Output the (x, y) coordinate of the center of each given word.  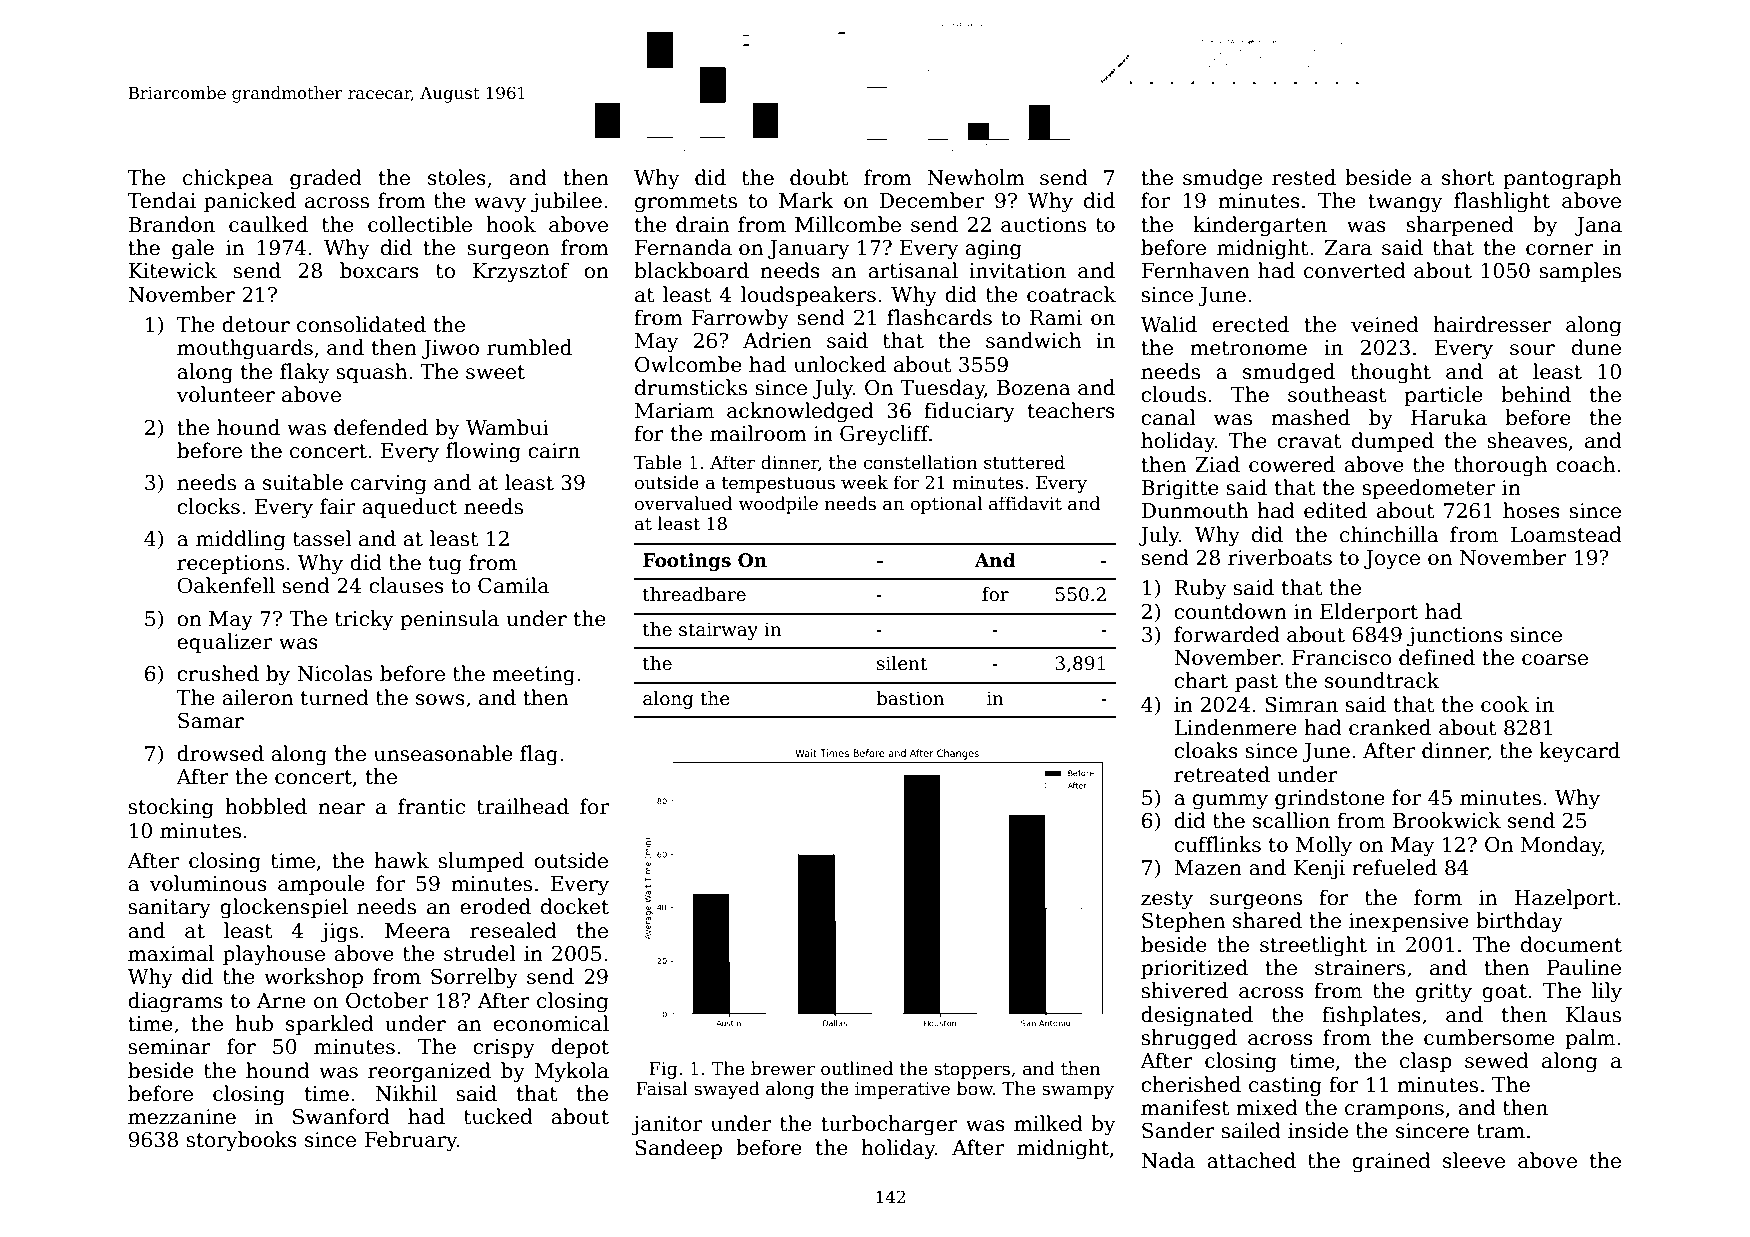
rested (1304, 177)
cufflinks (1217, 844)
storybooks (241, 1141)
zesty (1167, 900)
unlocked (840, 364)
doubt (819, 177)
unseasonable (443, 753)
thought (1391, 373)
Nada (1168, 1160)
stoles (457, 177)
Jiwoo (450, 349)
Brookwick (1447, 820)
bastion (910, 698)
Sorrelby (474, 978)
